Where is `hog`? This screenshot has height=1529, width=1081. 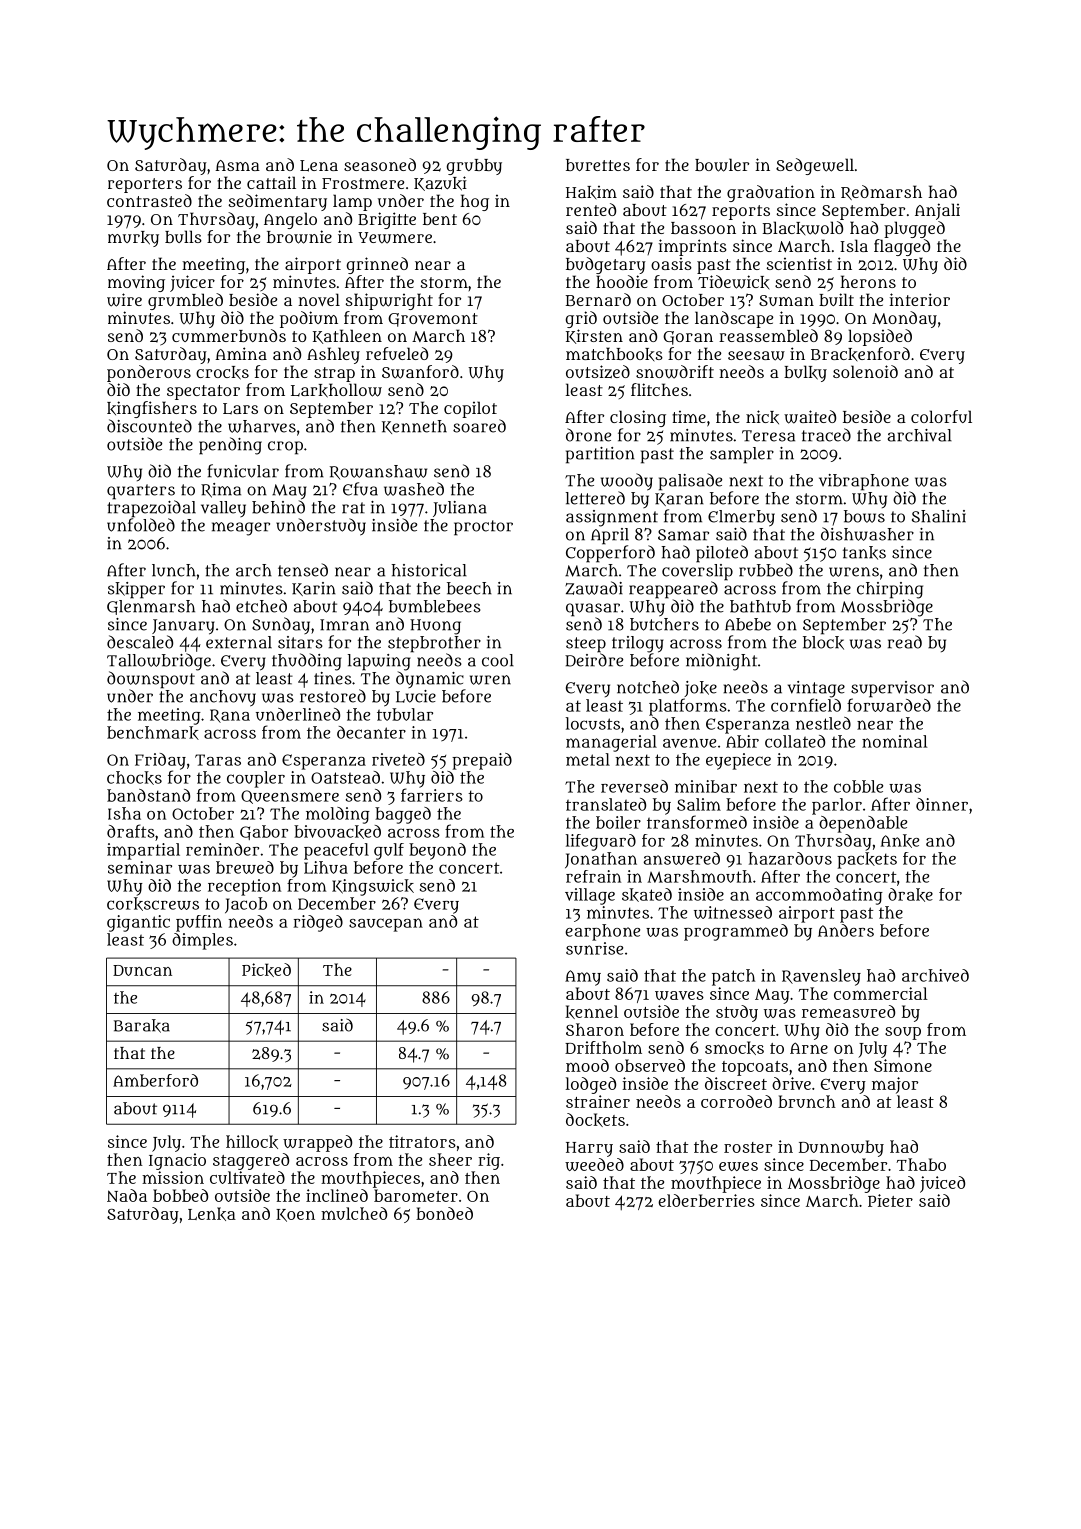
hog is located at coordinates (474, 202).
